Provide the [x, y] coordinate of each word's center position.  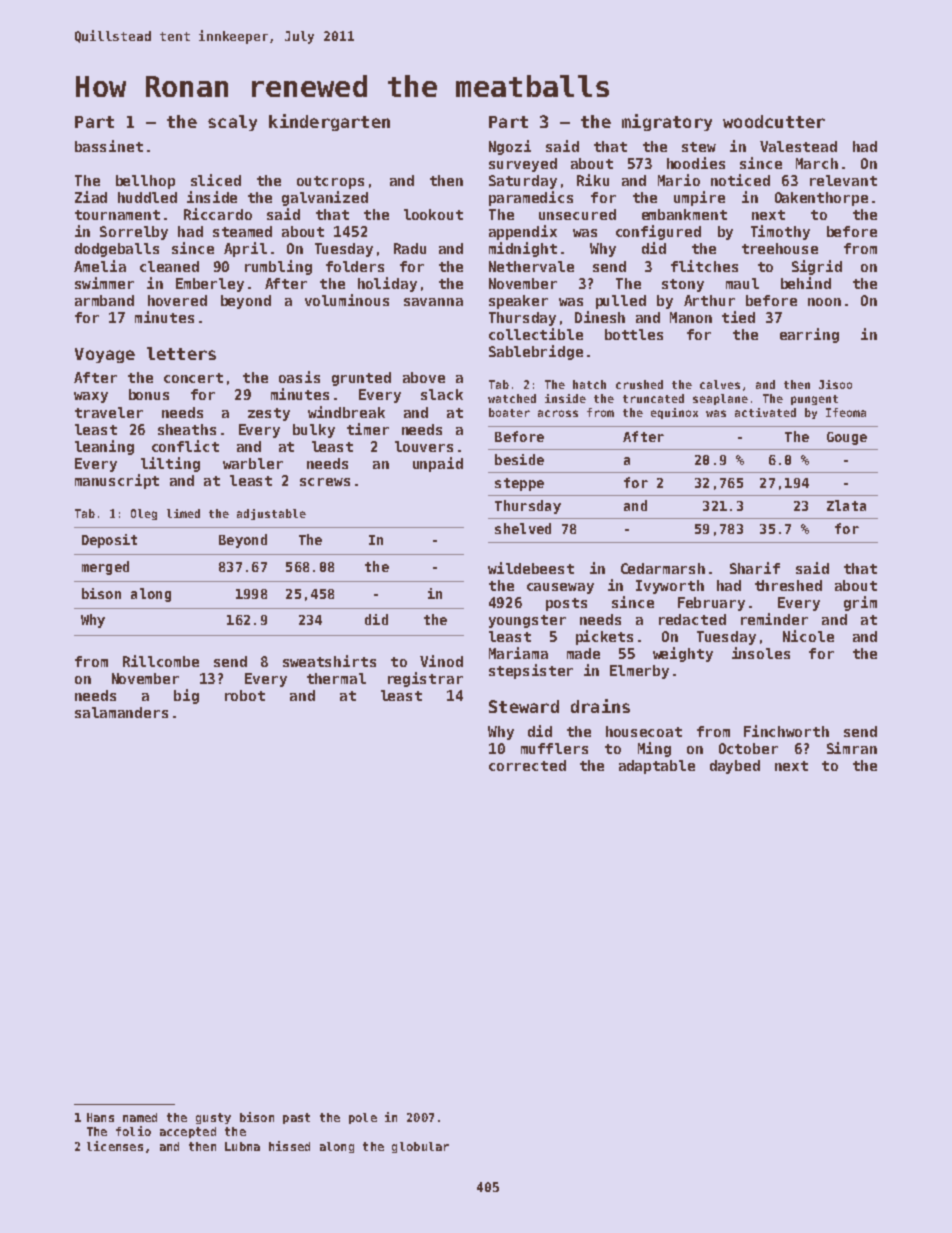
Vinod [441, 661]
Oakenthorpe [821, 199]
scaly [232, 123]
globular [420, 1147]
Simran [852, 748]
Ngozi [510, 147]
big [186, 696]
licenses [115, 1146]
